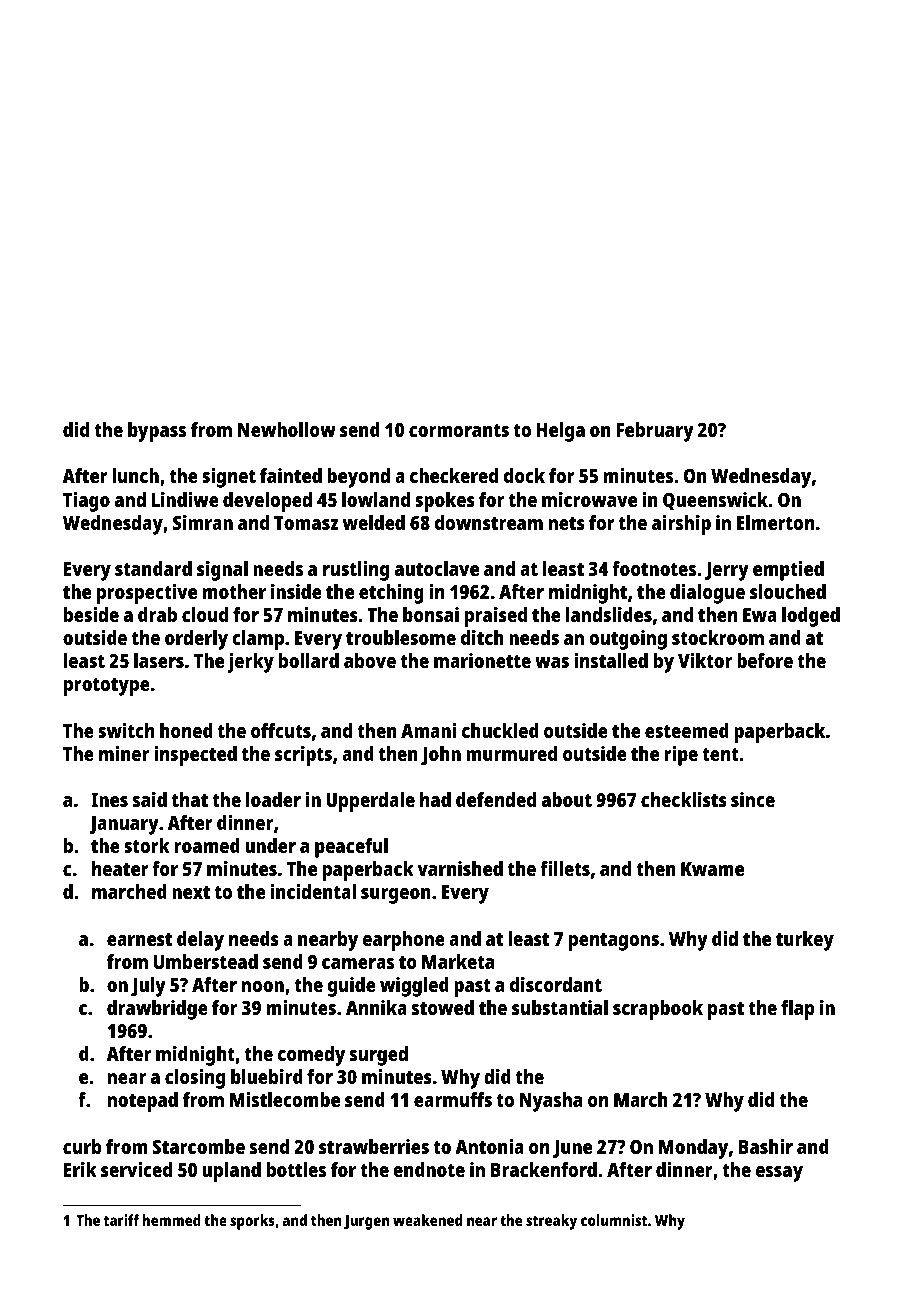  Describe the element at coordinates (139, 939) in the screenshot. I see `earnest` at that location.
